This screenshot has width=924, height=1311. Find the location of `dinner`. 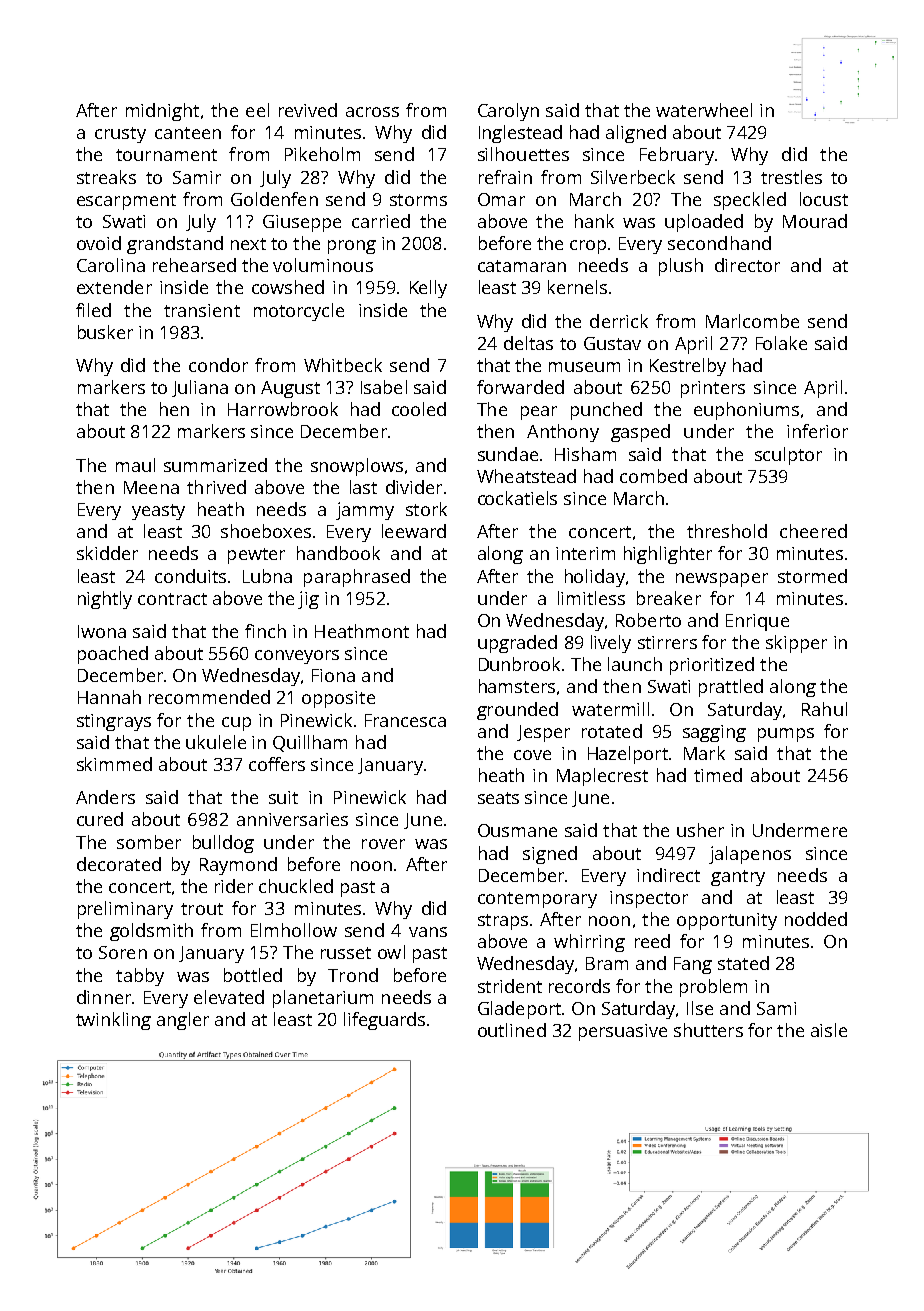

dinner is located at coordinates (104, 997).
